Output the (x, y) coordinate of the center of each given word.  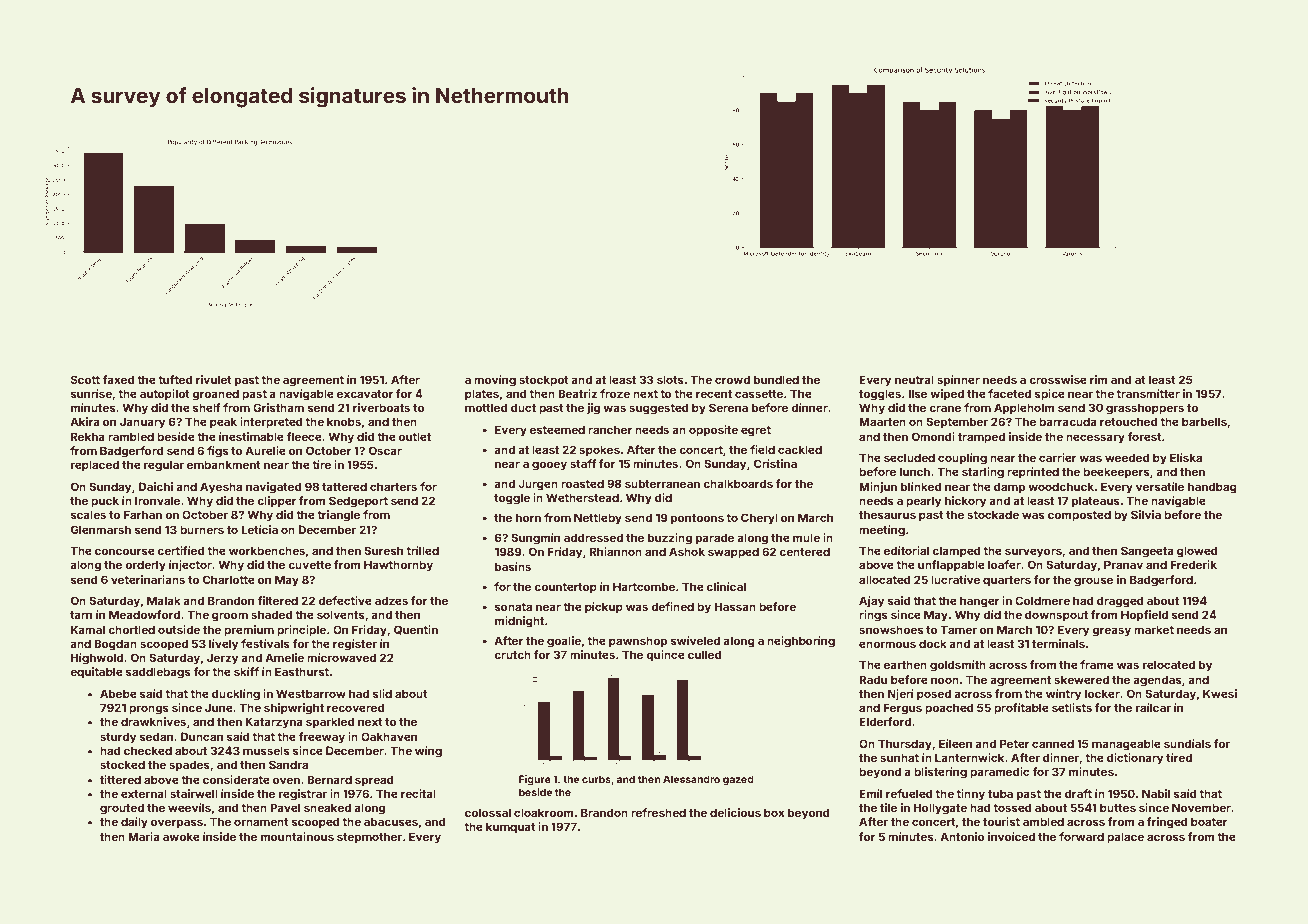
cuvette (309, 565)
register (355, 645)
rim (1099, 379)
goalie (564, 642)
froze (615, 393)
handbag (1212, 488)
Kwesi (1220, 693)
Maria (144, 836)
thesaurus (887, 514)
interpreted (271, 423)
